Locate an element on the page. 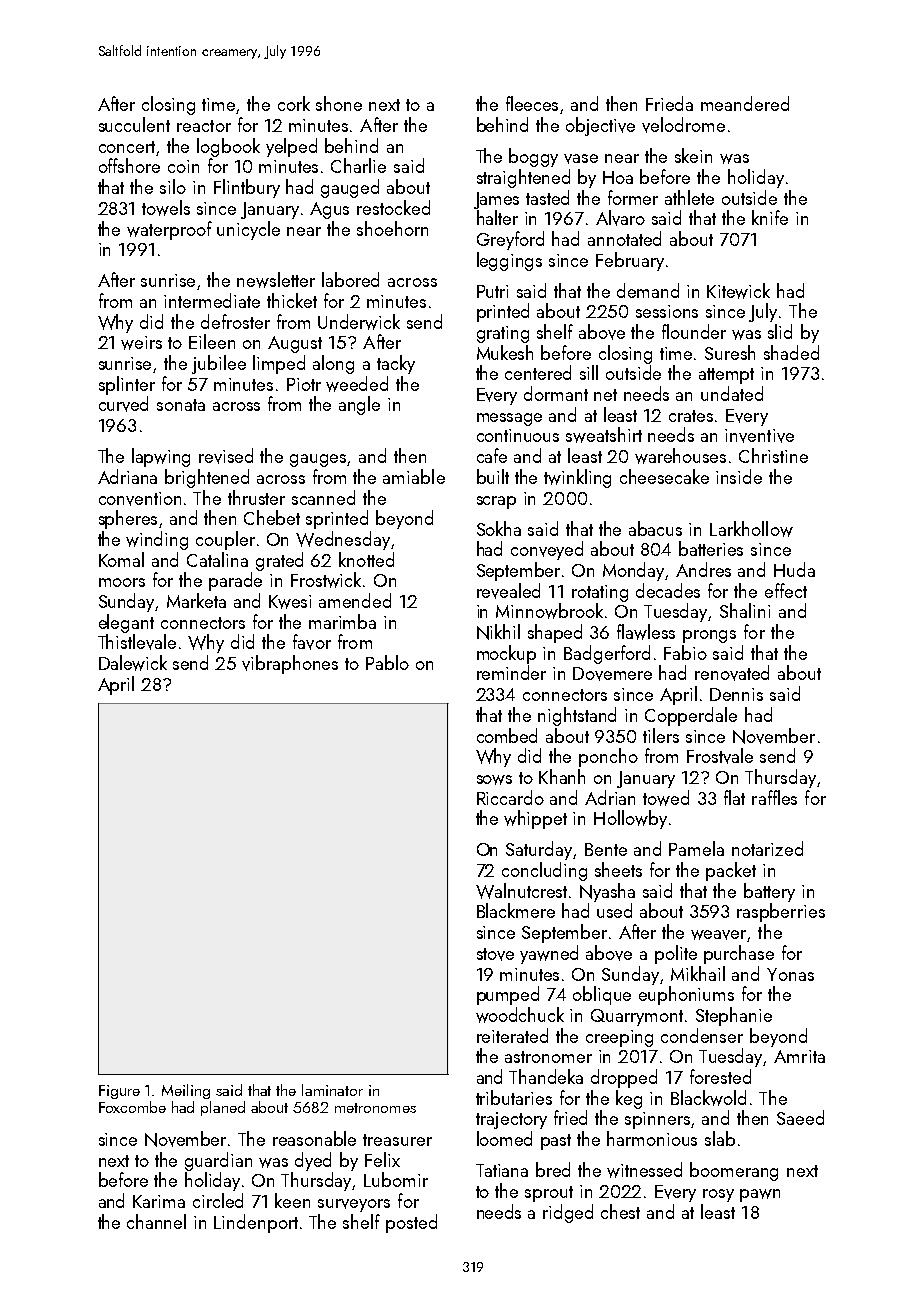 The image size is (924, 1308). Larkhollow is located at coordinates (751, 529).
